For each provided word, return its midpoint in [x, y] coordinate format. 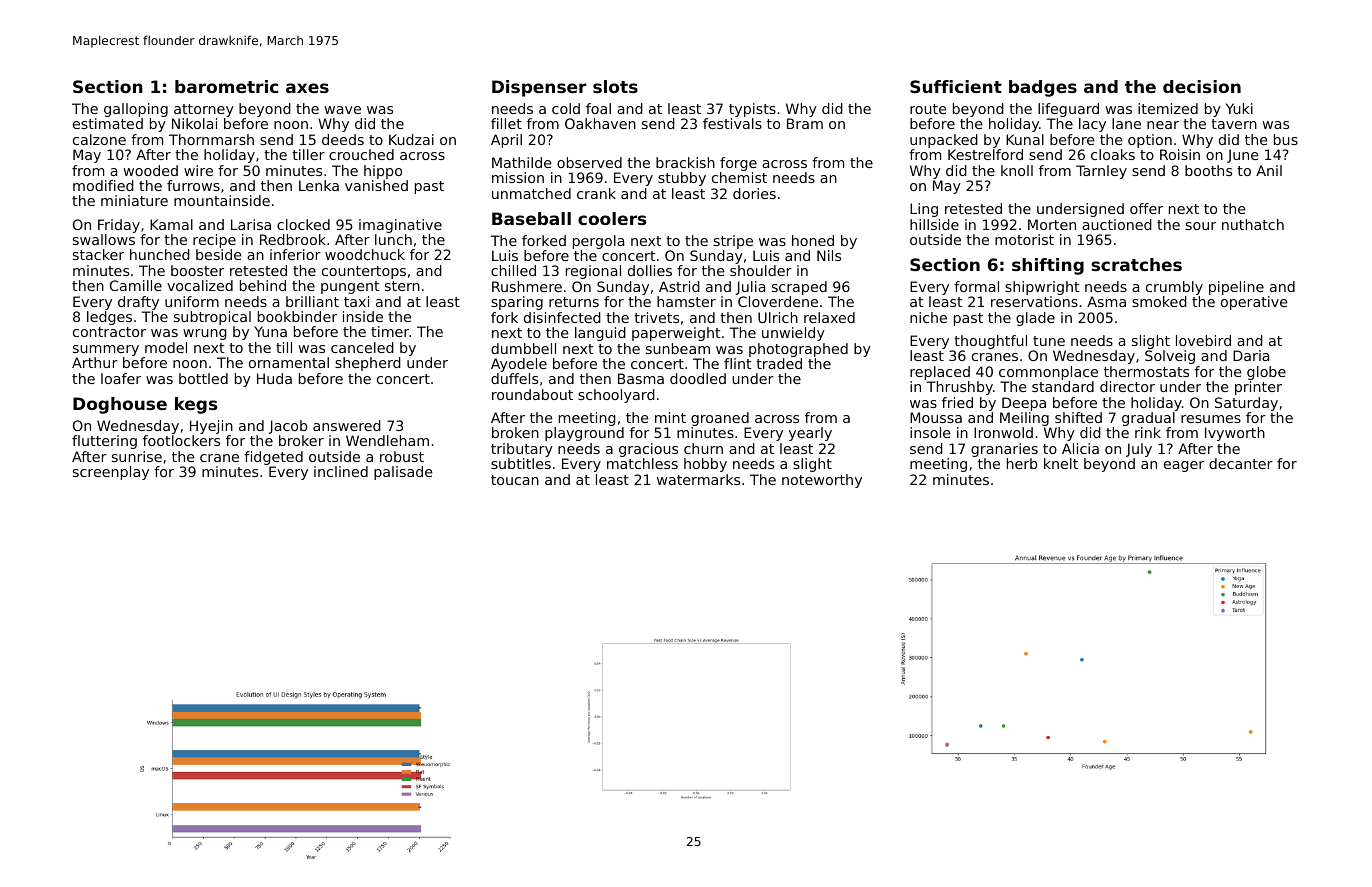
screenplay [111, 473]
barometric [226, 86]
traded [779, 363]
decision [1202, 86]
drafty [138, 303]
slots [615, 86]
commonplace [1048, 373]
